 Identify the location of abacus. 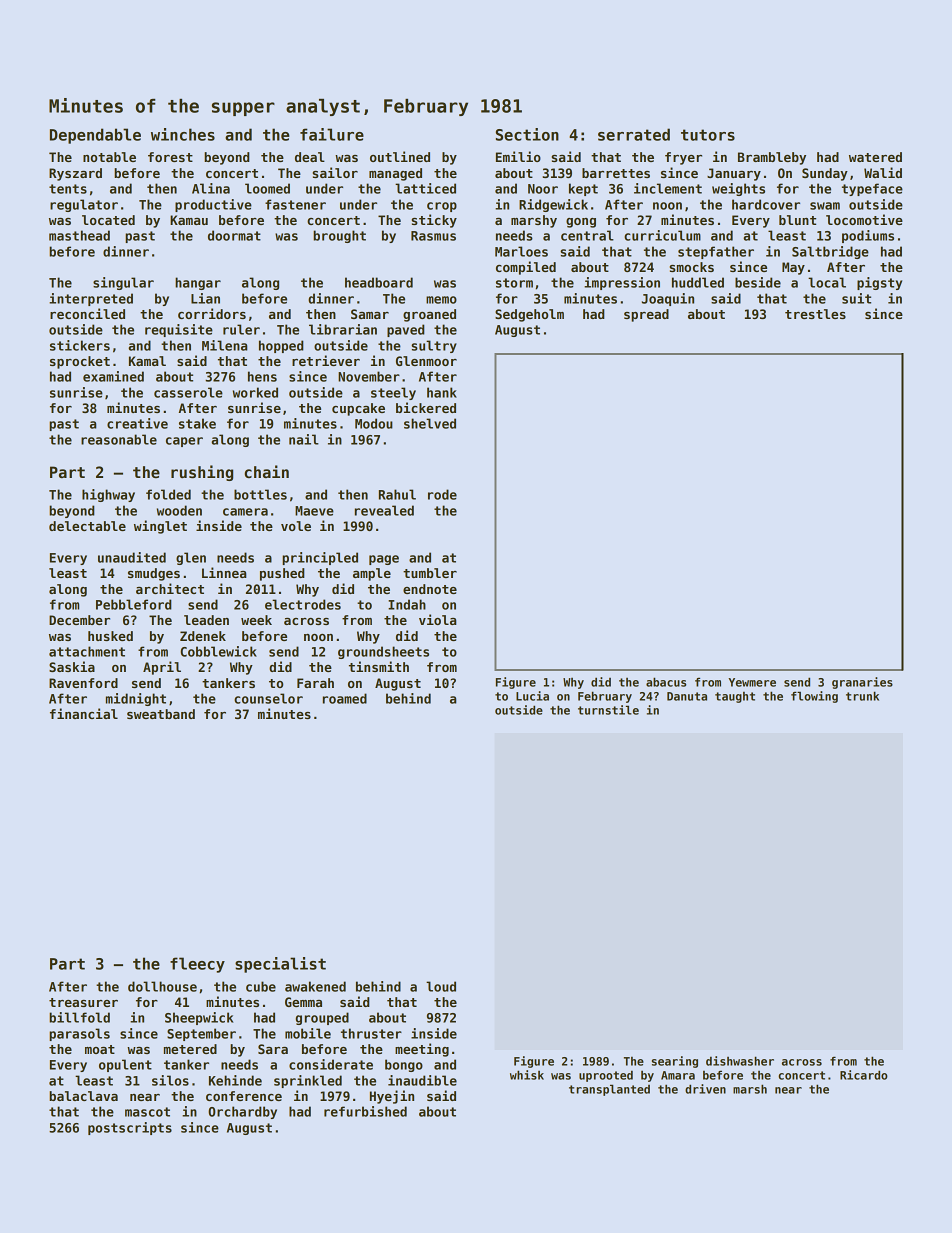
(666, 682).
